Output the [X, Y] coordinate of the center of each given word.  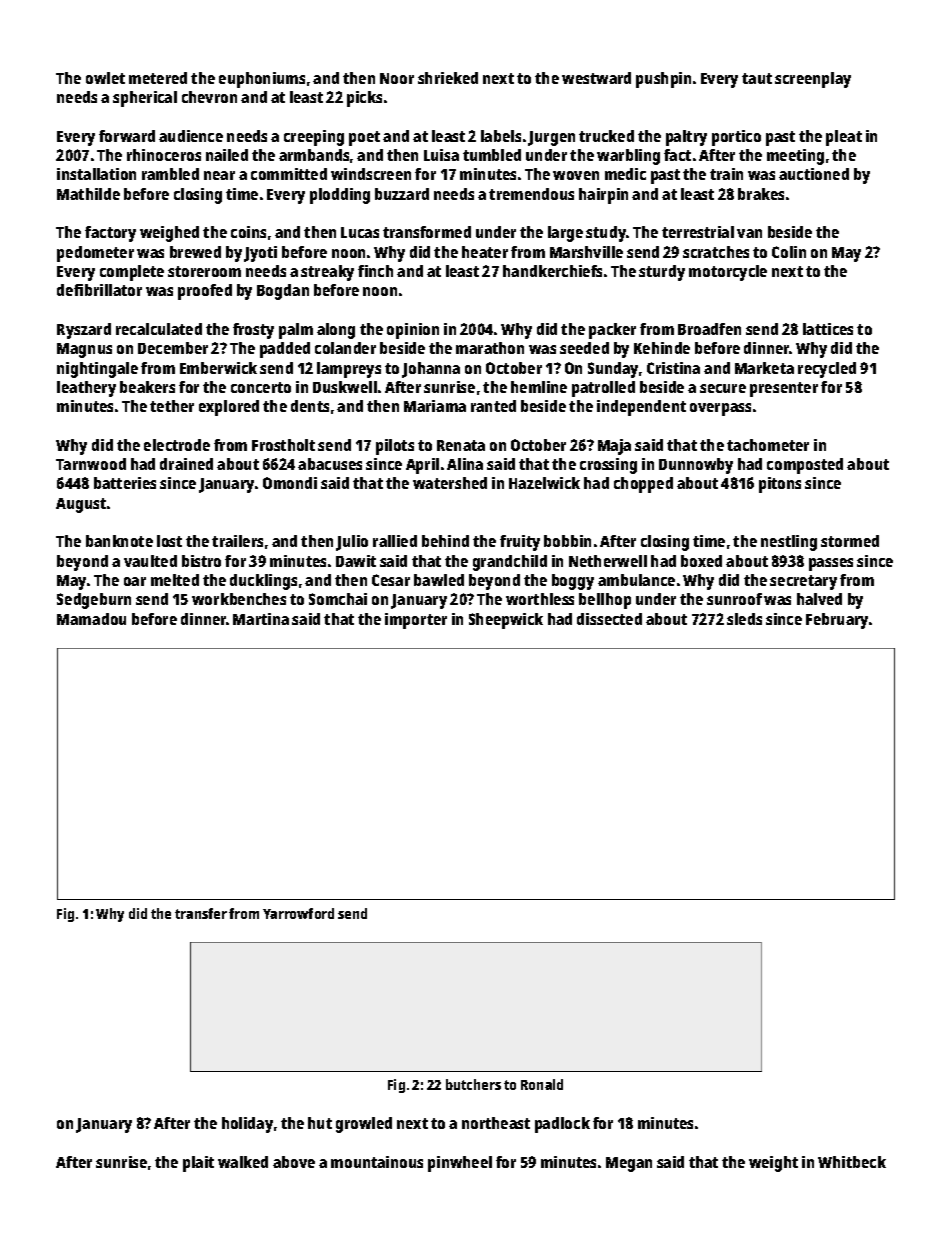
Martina [261, 619]
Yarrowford [298, 913]
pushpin [663, 80]
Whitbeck [852, 1162]
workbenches [239, 599]
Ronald [542, 1084]
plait [198, 1164]
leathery [86, 389]
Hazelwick [544, 483]
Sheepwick [506, 621]
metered [158, 78]
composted [805, 466]
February [837, 621]
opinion [413, 331]
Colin [789, 252]
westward [596, 78]
